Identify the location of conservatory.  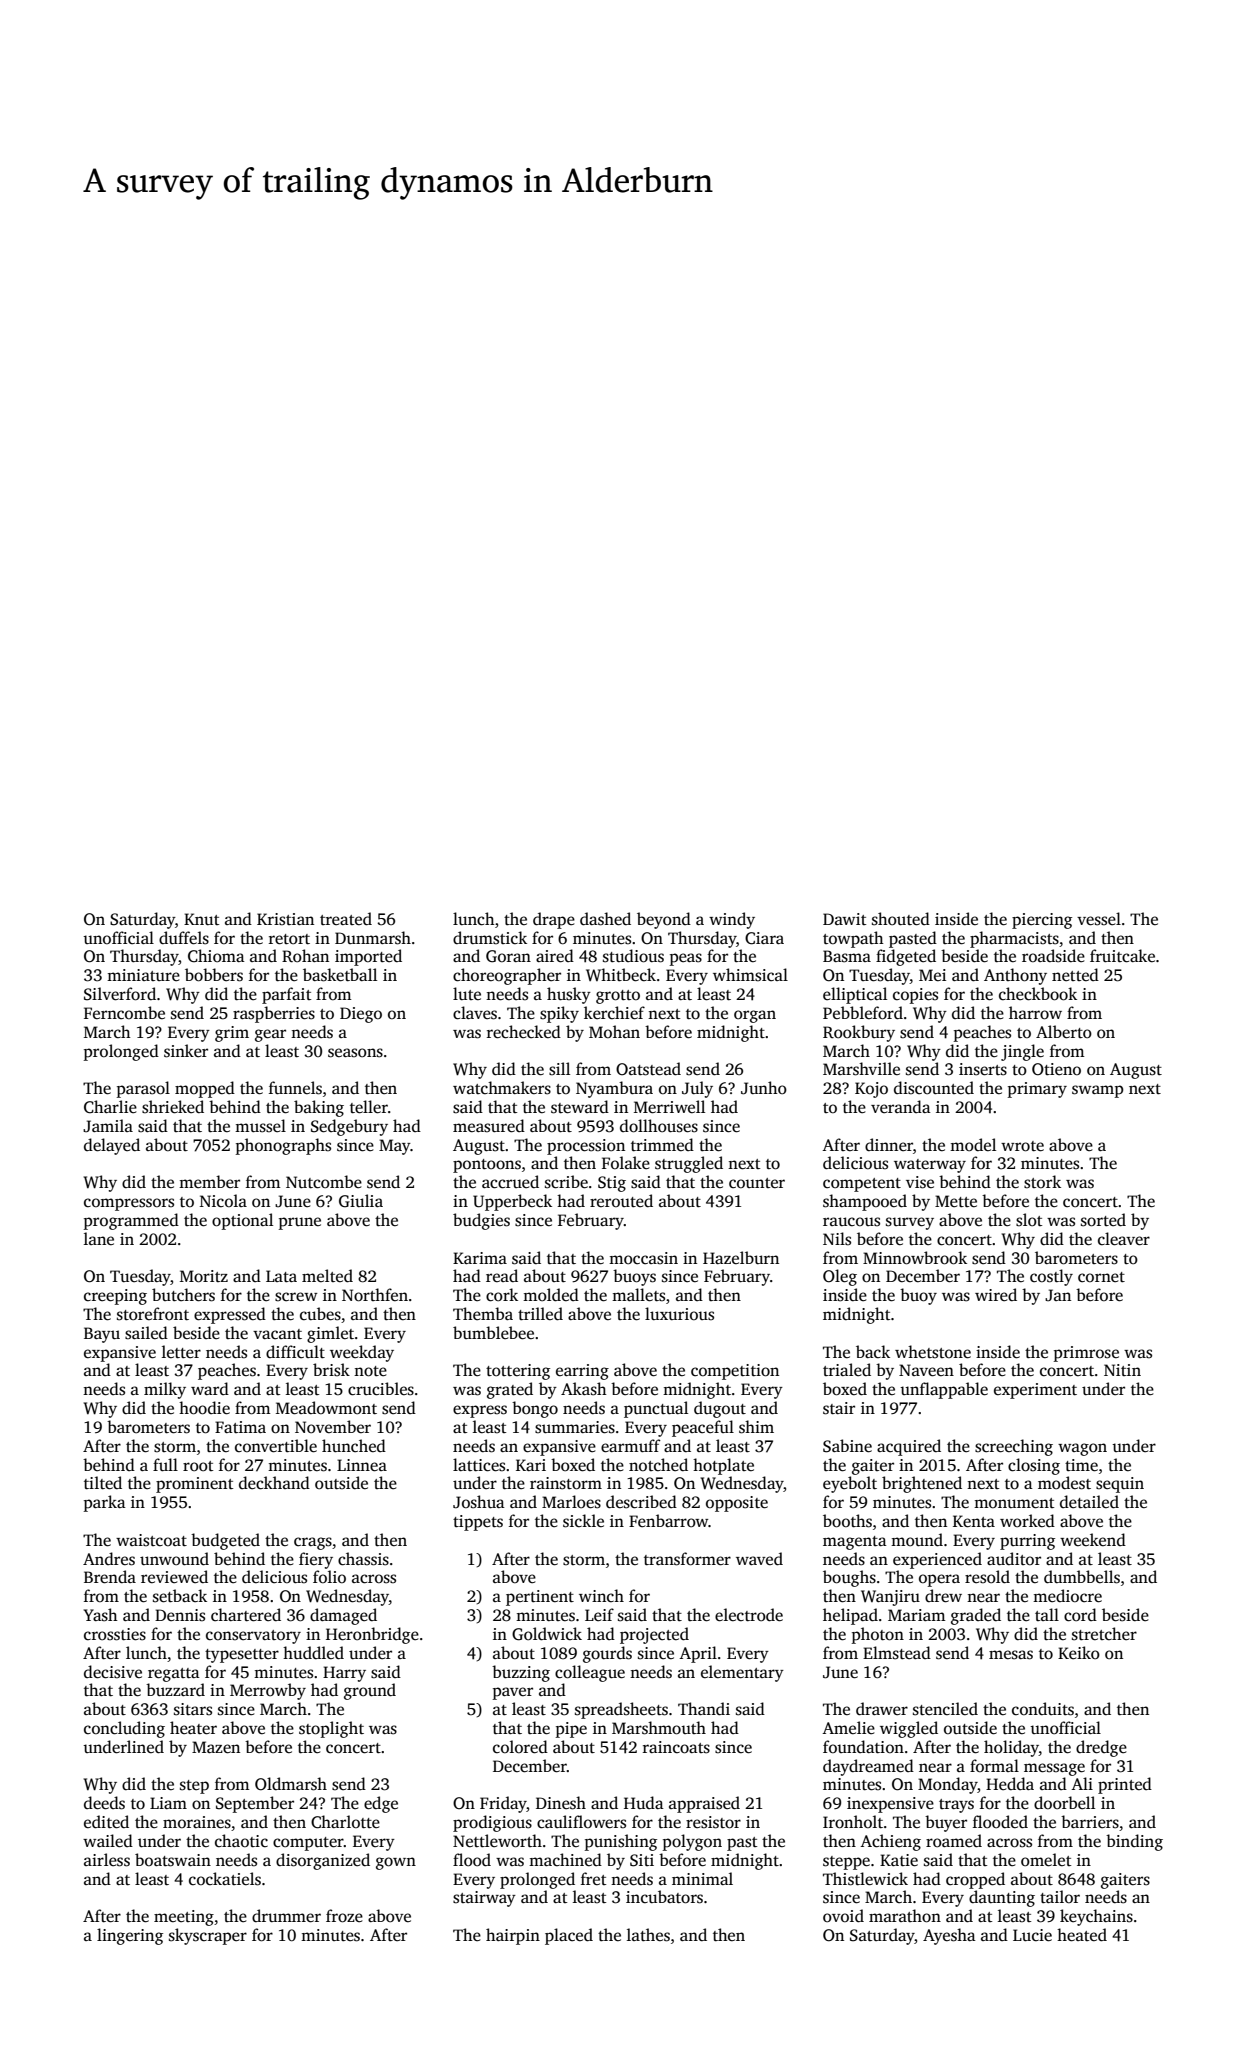
(253, 1637).
